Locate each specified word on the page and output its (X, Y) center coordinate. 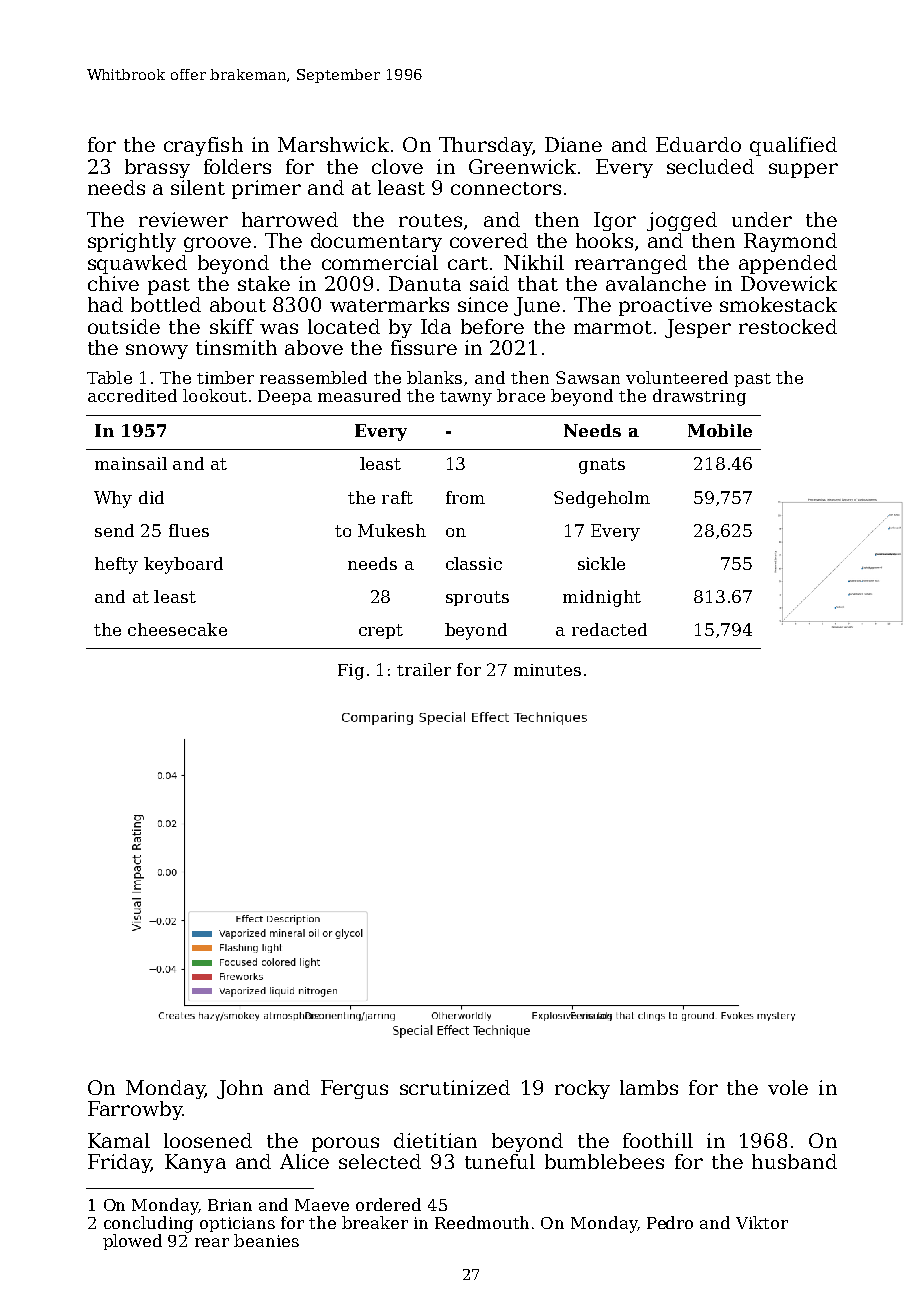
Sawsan (588, 377)
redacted (609, 629)
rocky (582, 1089)
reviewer (183, 219)
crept (381, 631)
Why (113, 499)
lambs (649, 1087)
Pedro (670, 1222)
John (240, 1089)
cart (468, 263)
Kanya (195, 1163)
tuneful (500, 1161)
